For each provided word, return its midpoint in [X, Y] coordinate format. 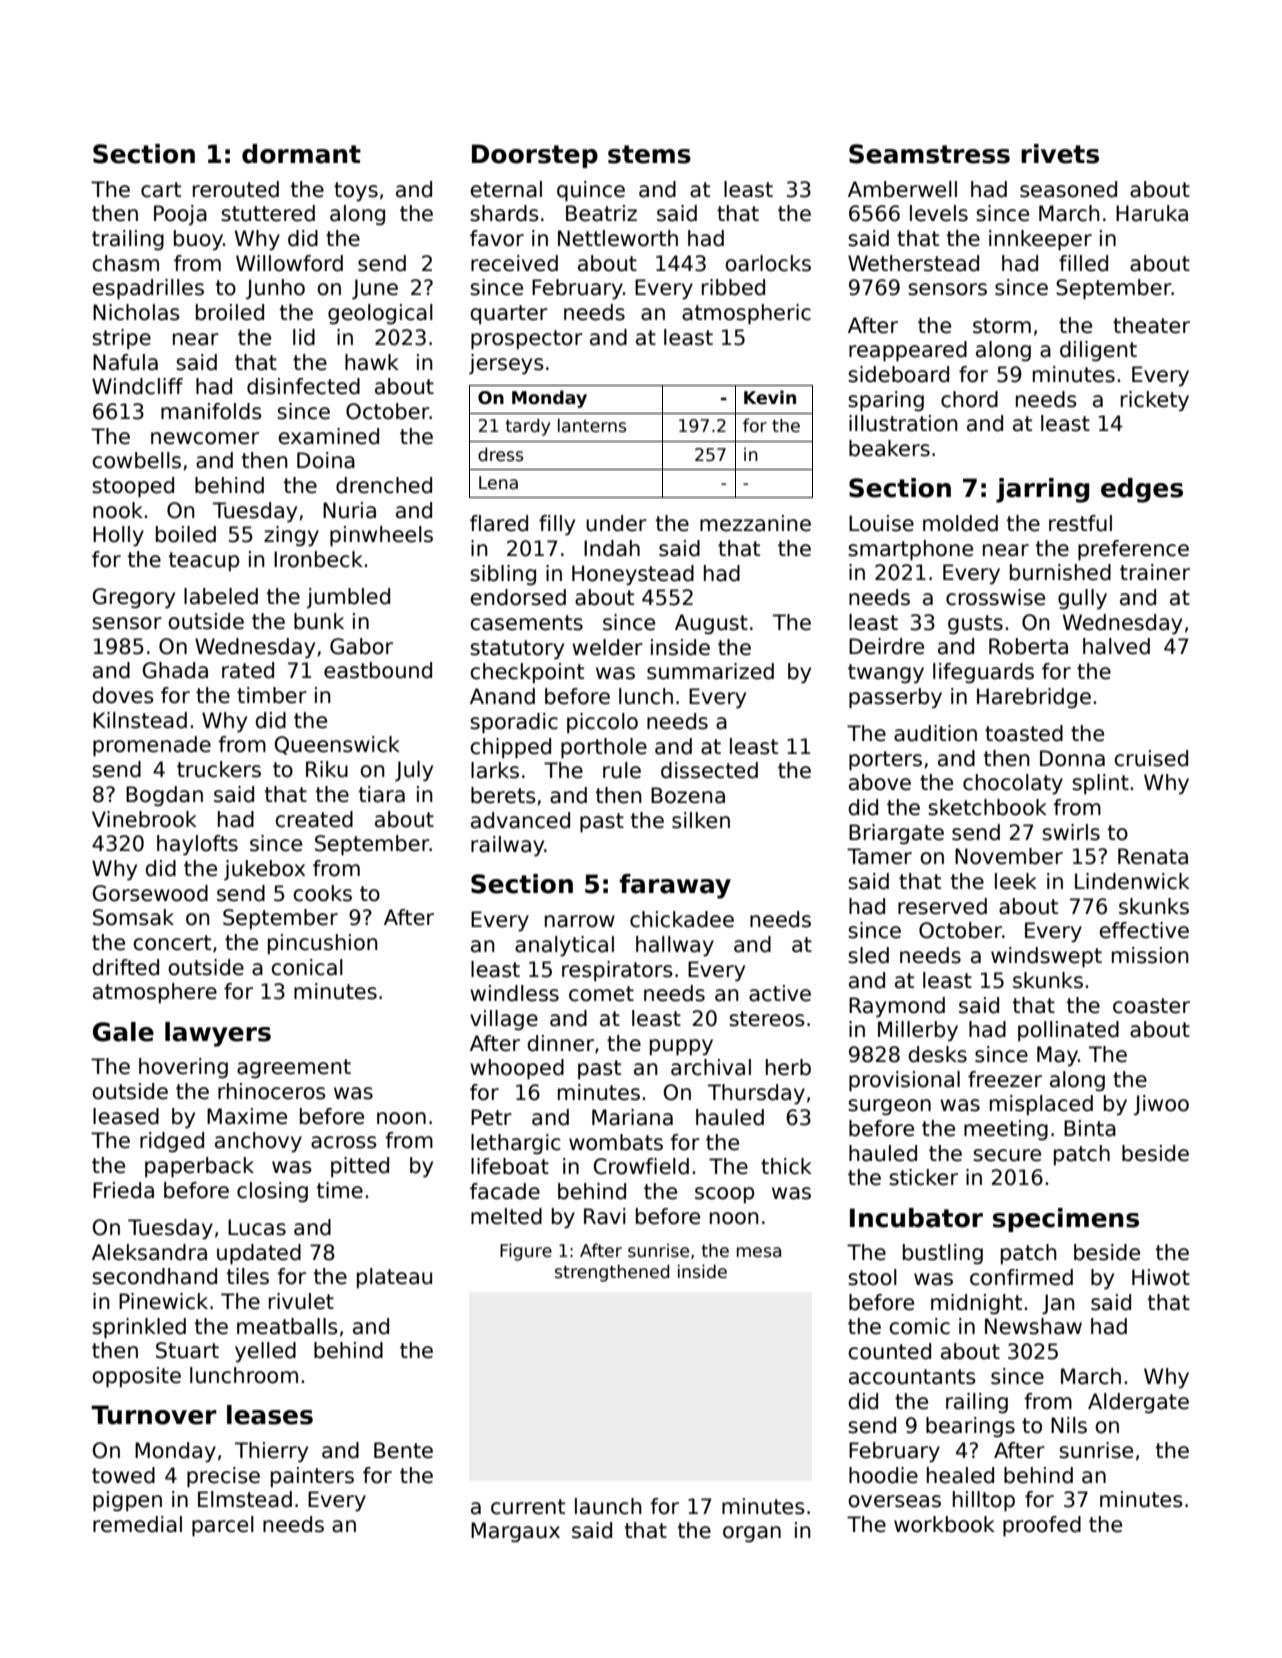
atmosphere [155, 993]
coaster [1151, 1006]
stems [649, 154]
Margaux [515, 1532]
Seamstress [929, 154]
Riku [327, 769]
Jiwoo [1161, 1105]
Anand [502, 696]
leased [126, 1116]
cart [161, 190]
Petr [491, 1117]
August [711, 624]
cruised [1151, 758]
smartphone [910, 550]
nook [118, 510]
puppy [681, 1047]
